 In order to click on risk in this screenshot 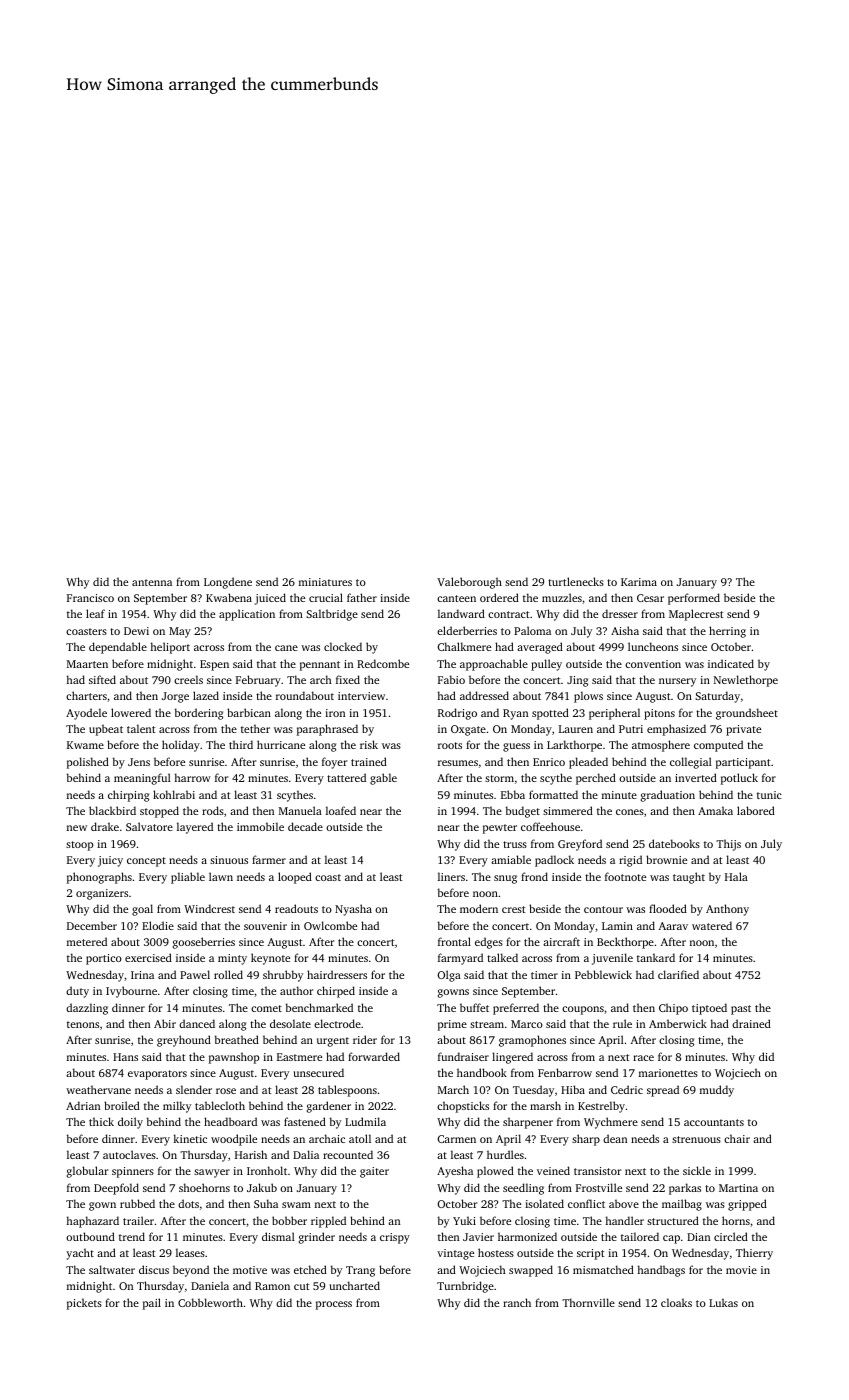, I will do `click(369, 744)`.
